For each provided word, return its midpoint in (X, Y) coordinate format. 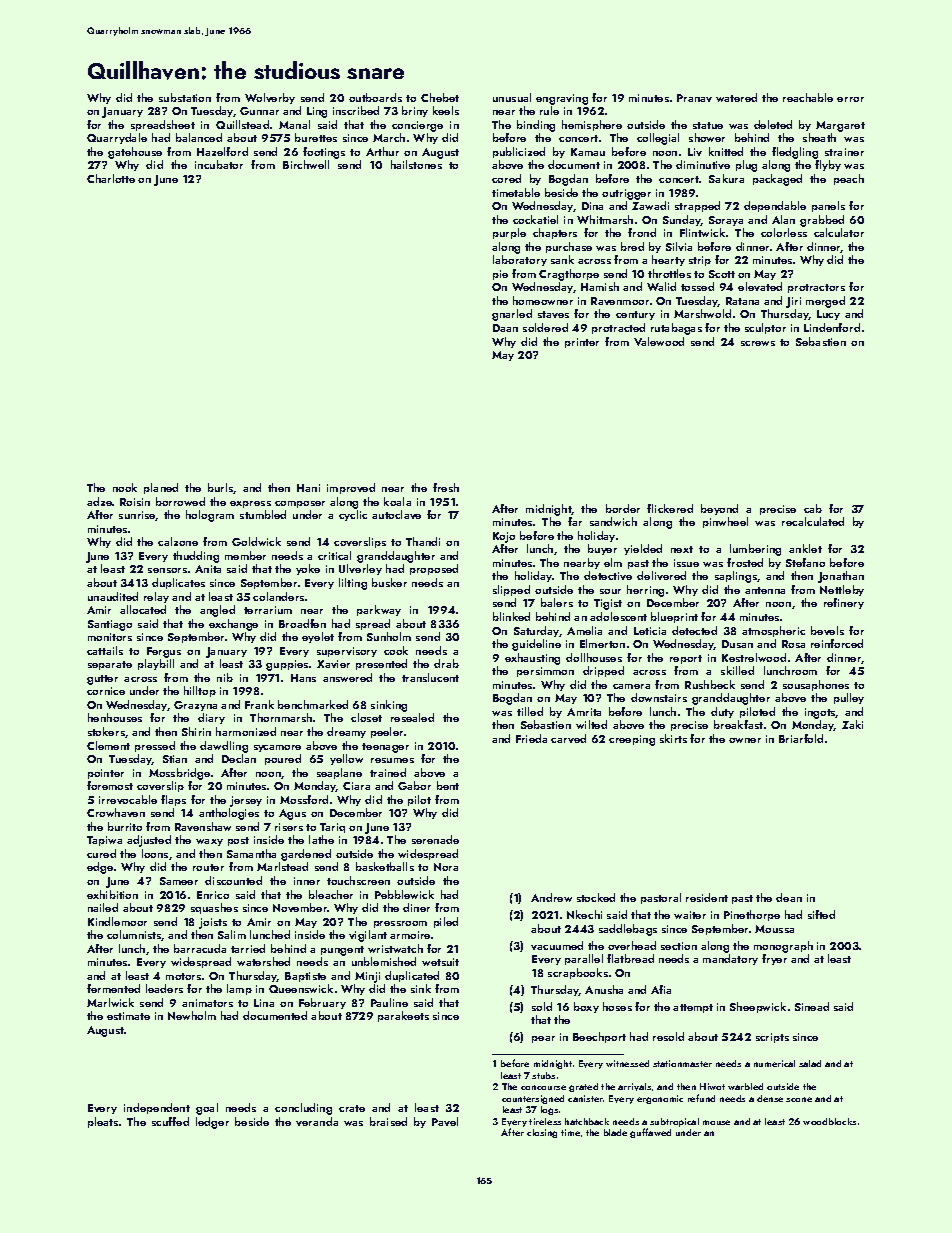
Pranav (694, 98)
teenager (385, 748)
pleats (103, 1122)
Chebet (440, 97)
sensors (167, 570)
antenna (765, 590)
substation (185, 97)
